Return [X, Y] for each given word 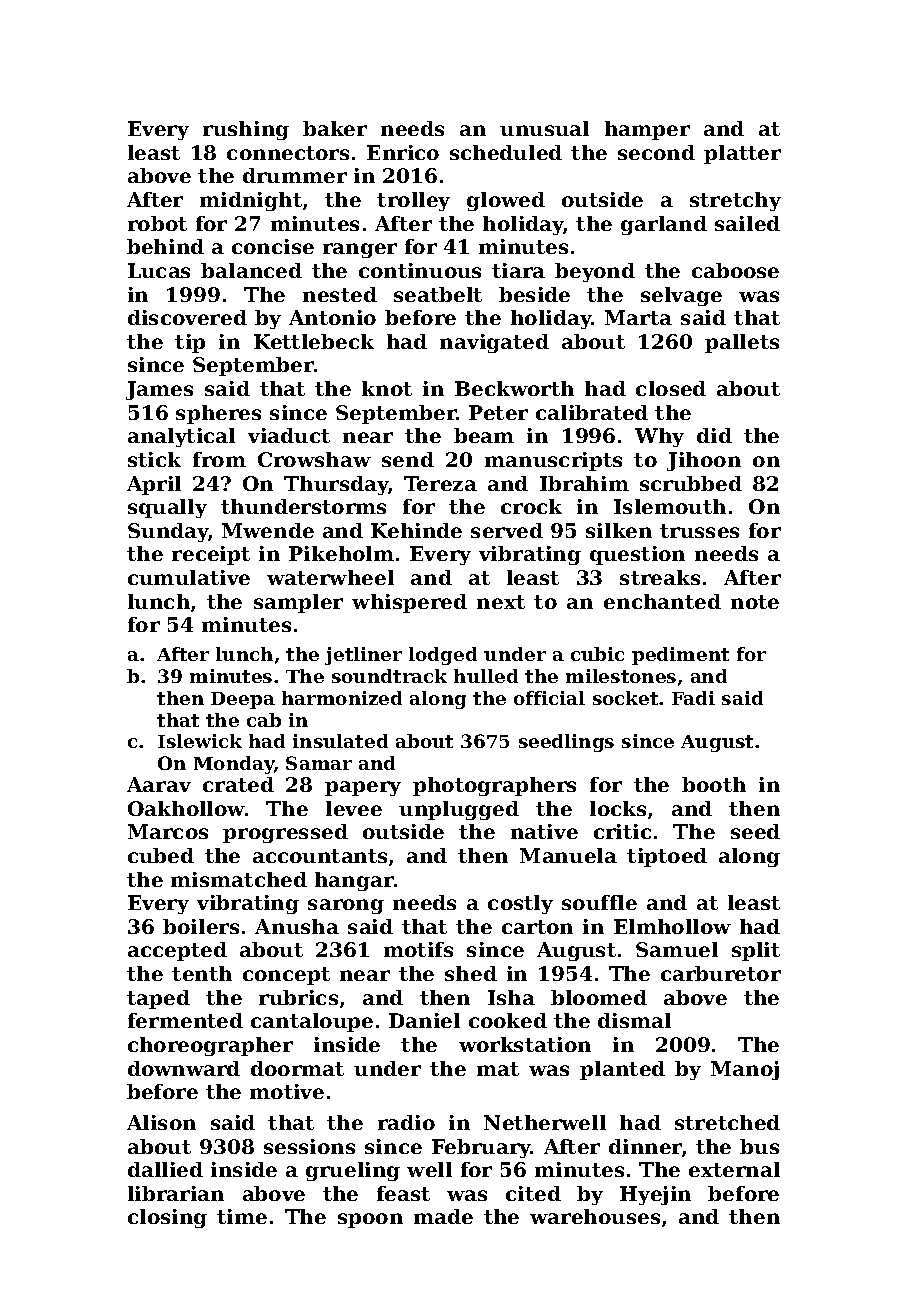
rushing [246, 130]
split [756, 951]
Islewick [200, 741]
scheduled [506, 152]
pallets [742, 343]
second [656, 152]
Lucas [159, 270]
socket [626, 698]
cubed [161, 855]
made [443, 1216]
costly [520, 904]
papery [363, 788]
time [242, 1216]
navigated [494, 343]
